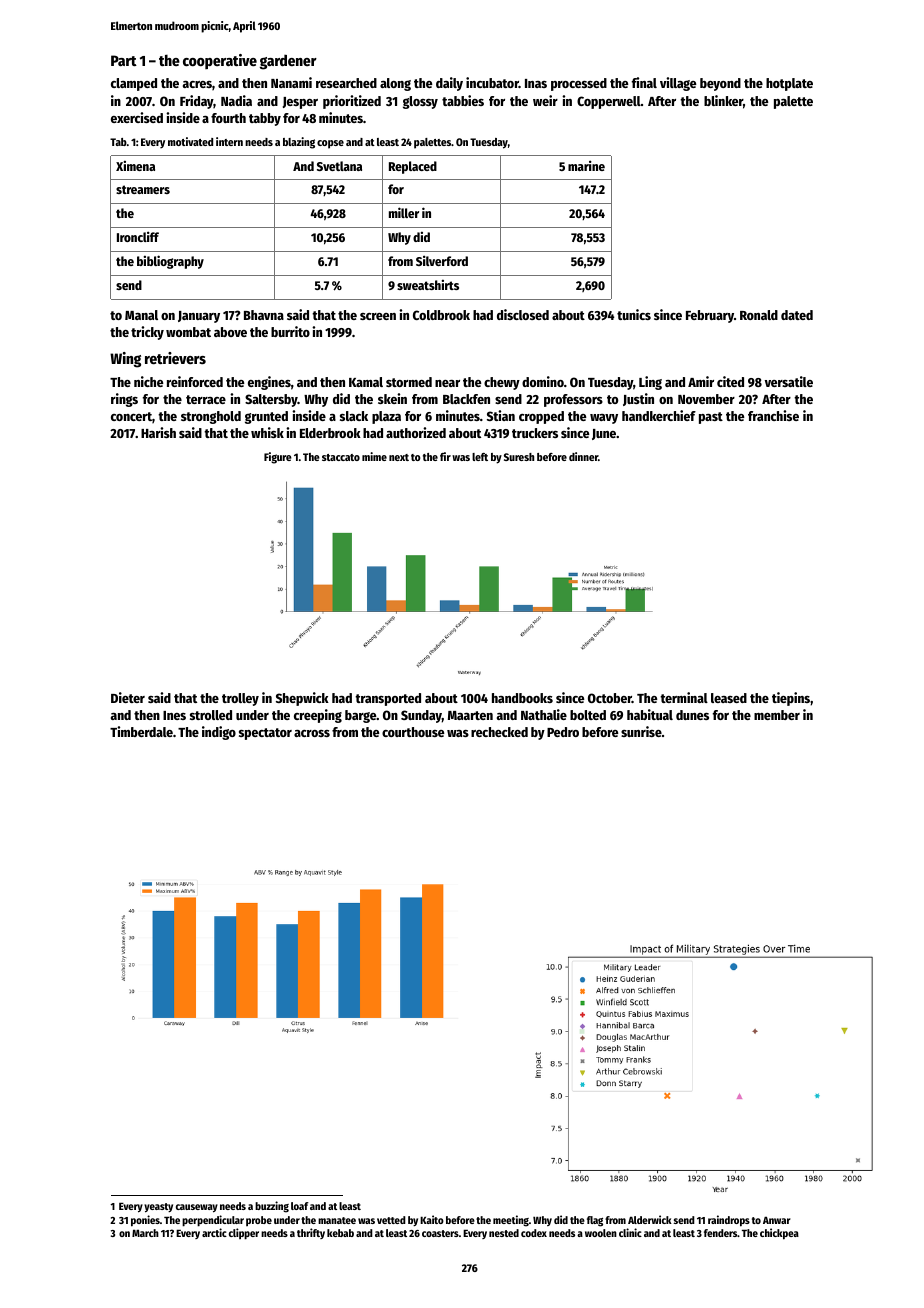 This screenshot has width=924, height=1308. I want to click on handbooks, so click(522, 698).
